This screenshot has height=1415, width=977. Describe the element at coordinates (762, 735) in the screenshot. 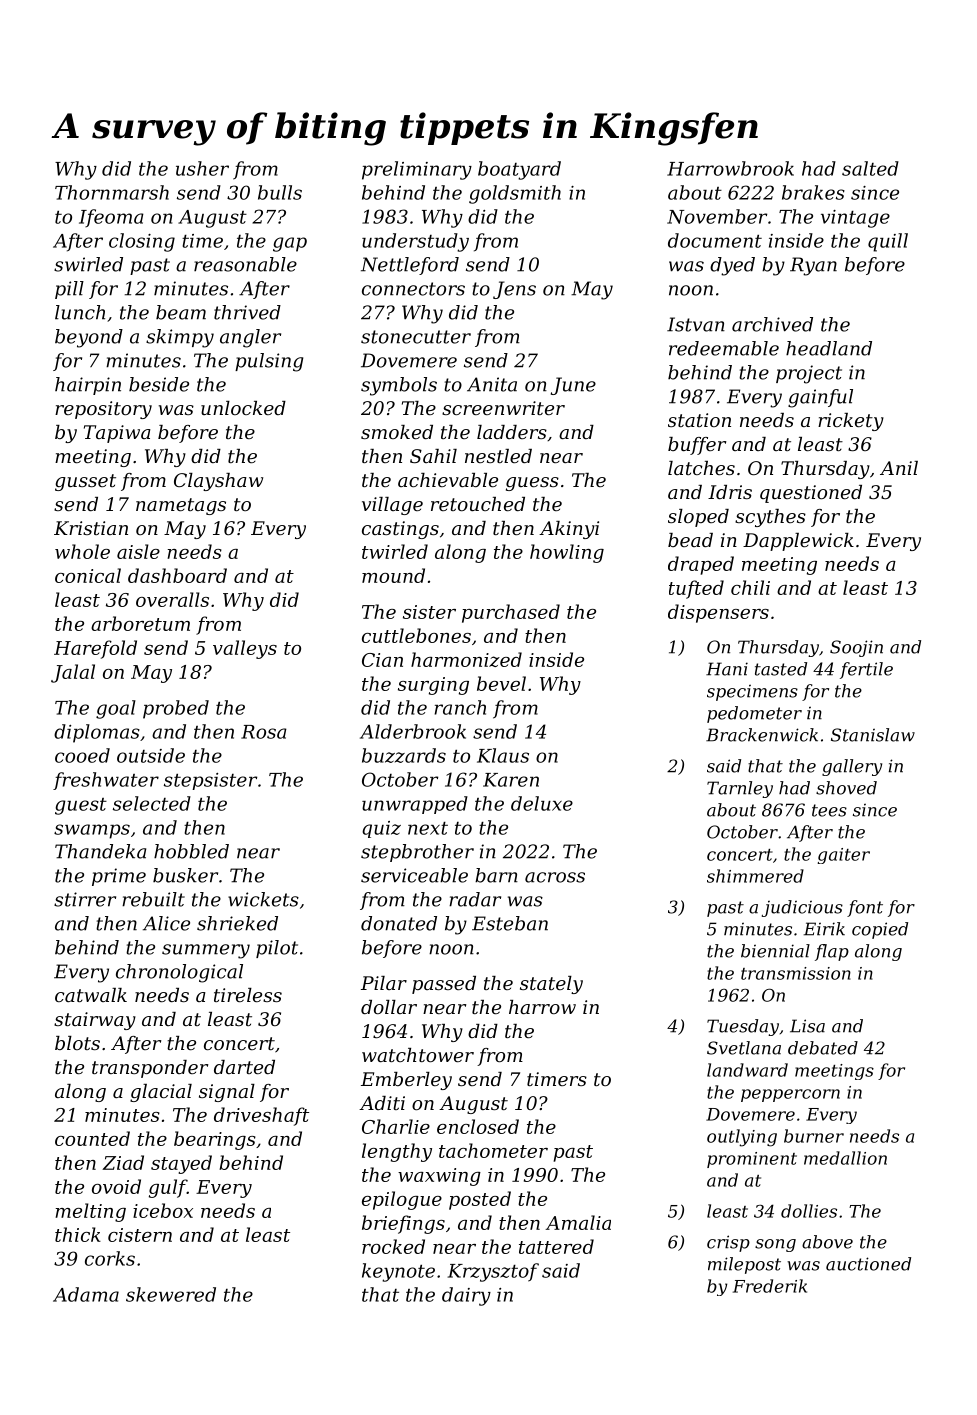

I see `Brackenwick` at that location.
